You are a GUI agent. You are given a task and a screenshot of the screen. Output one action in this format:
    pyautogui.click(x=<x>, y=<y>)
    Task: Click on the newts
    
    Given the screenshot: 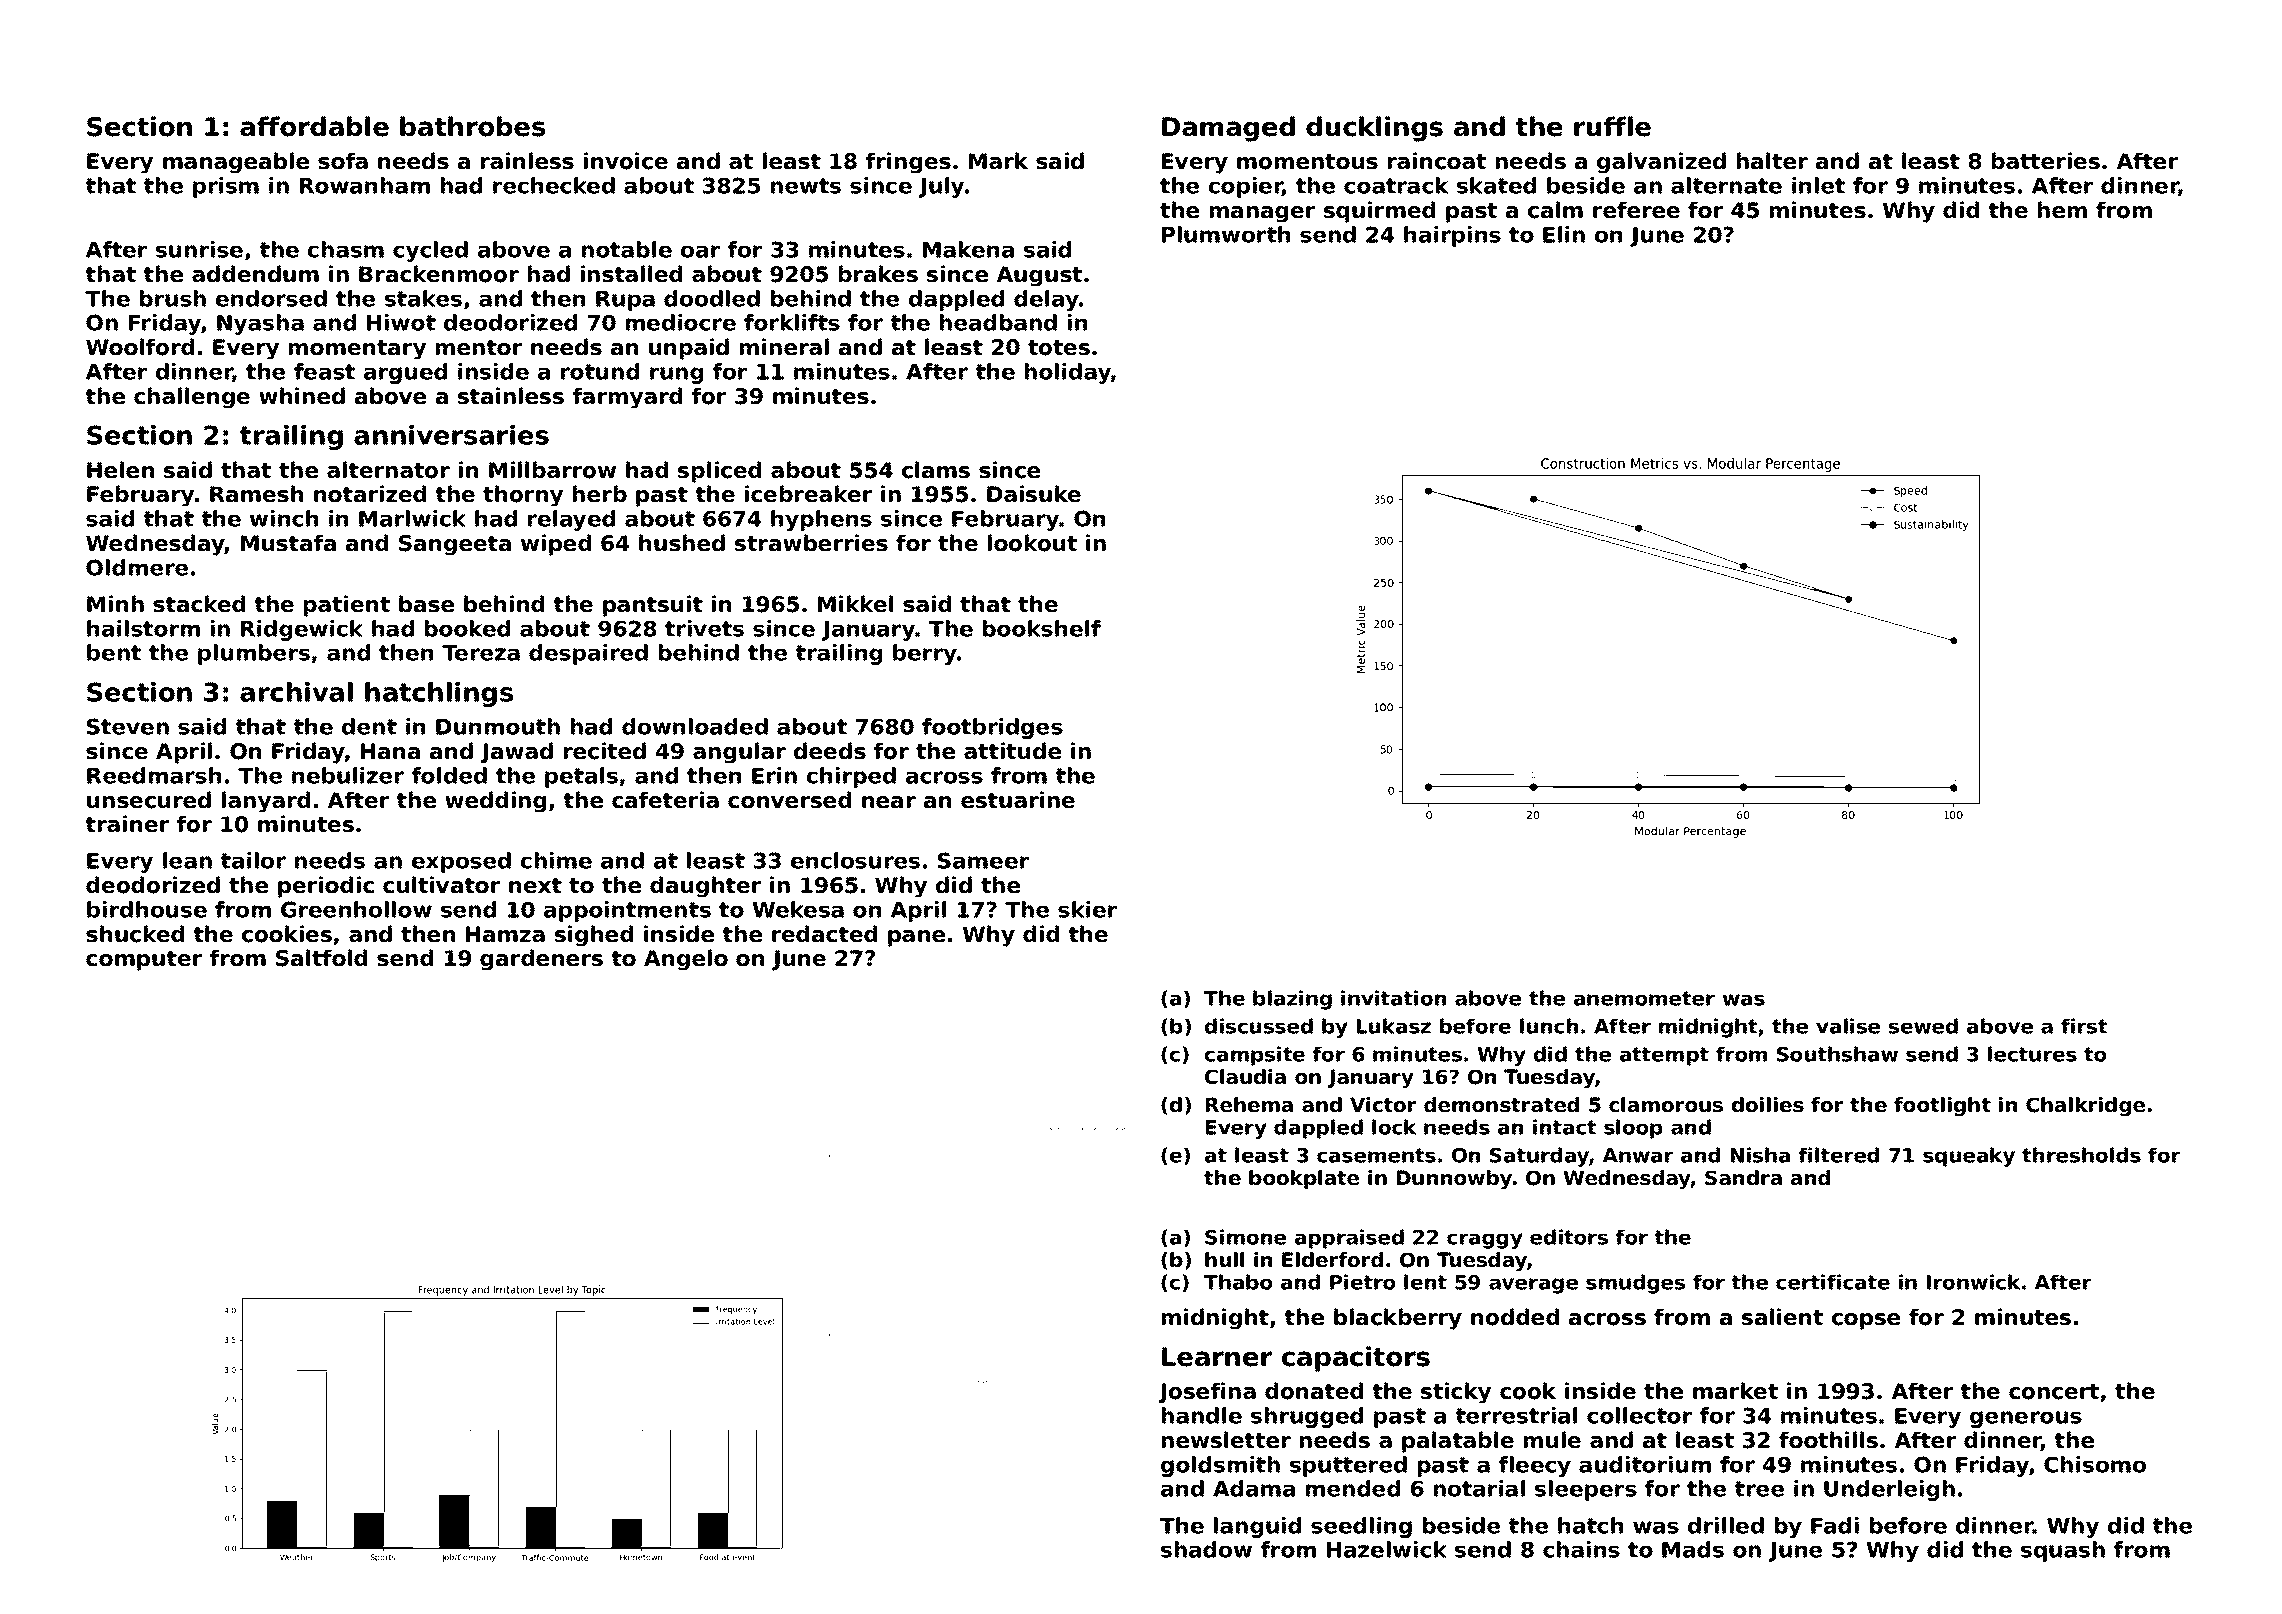 What is the action you would take?
    pyautogui.click(x=806, y=186)
